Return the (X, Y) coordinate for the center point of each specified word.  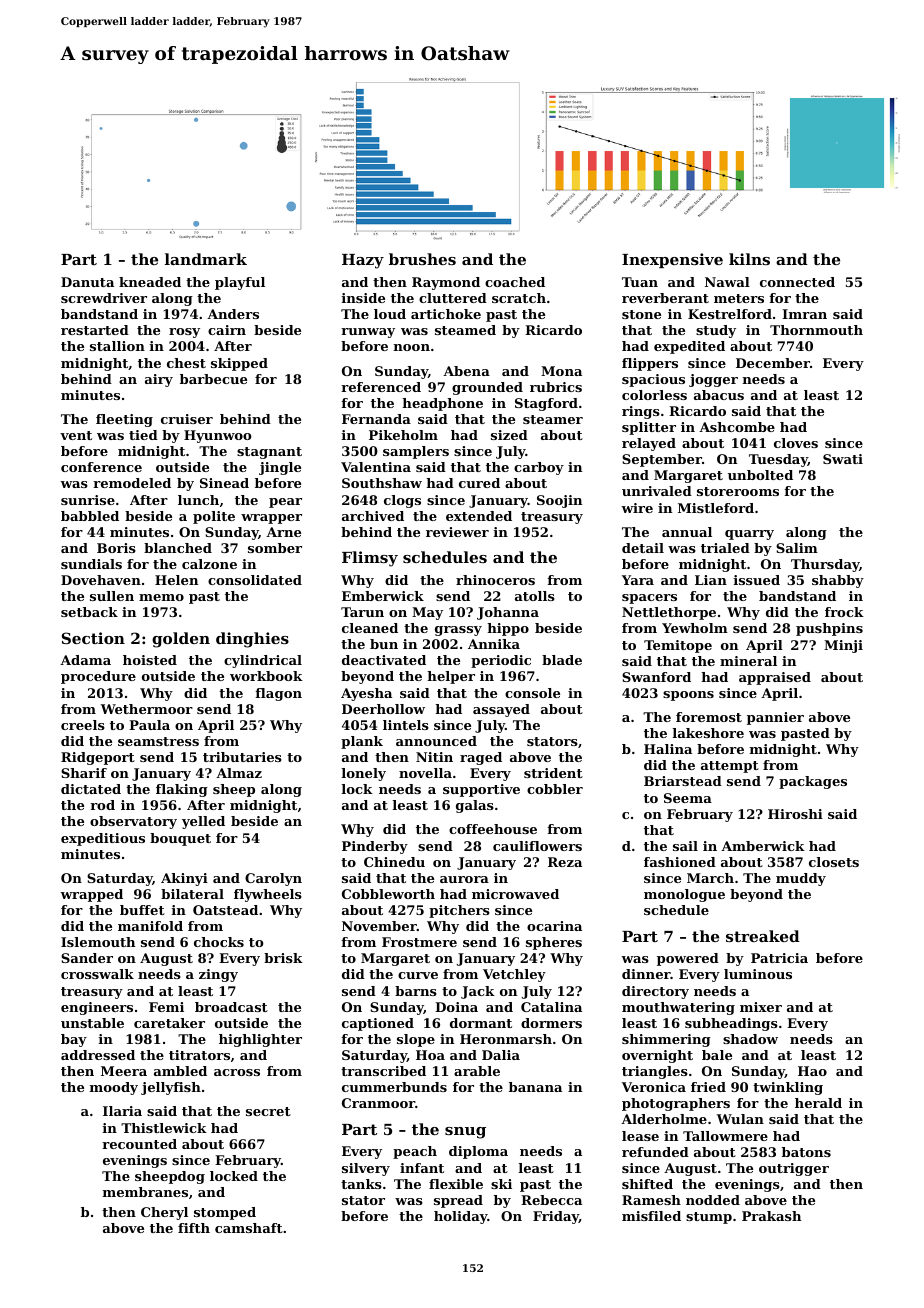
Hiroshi (795, 814)
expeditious (103, 839)
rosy (184, 333)
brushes (422, 259)
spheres (554, 943)
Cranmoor (378, 1103)
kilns (749, 259)
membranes (145, 1192)
